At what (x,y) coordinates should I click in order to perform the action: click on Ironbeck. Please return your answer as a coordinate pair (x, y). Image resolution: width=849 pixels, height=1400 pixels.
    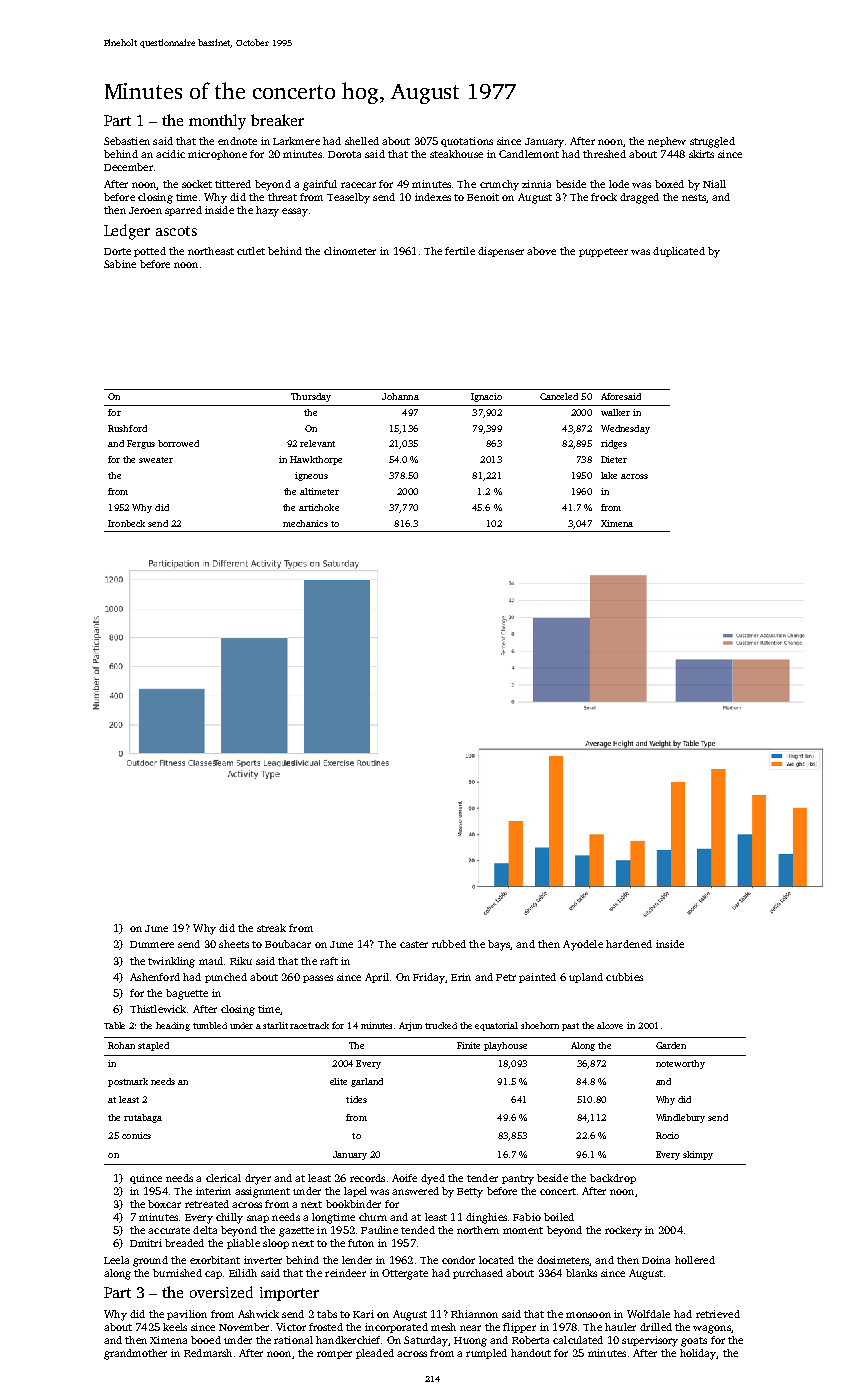
    Looking at the image, I should click on (126, 523).
